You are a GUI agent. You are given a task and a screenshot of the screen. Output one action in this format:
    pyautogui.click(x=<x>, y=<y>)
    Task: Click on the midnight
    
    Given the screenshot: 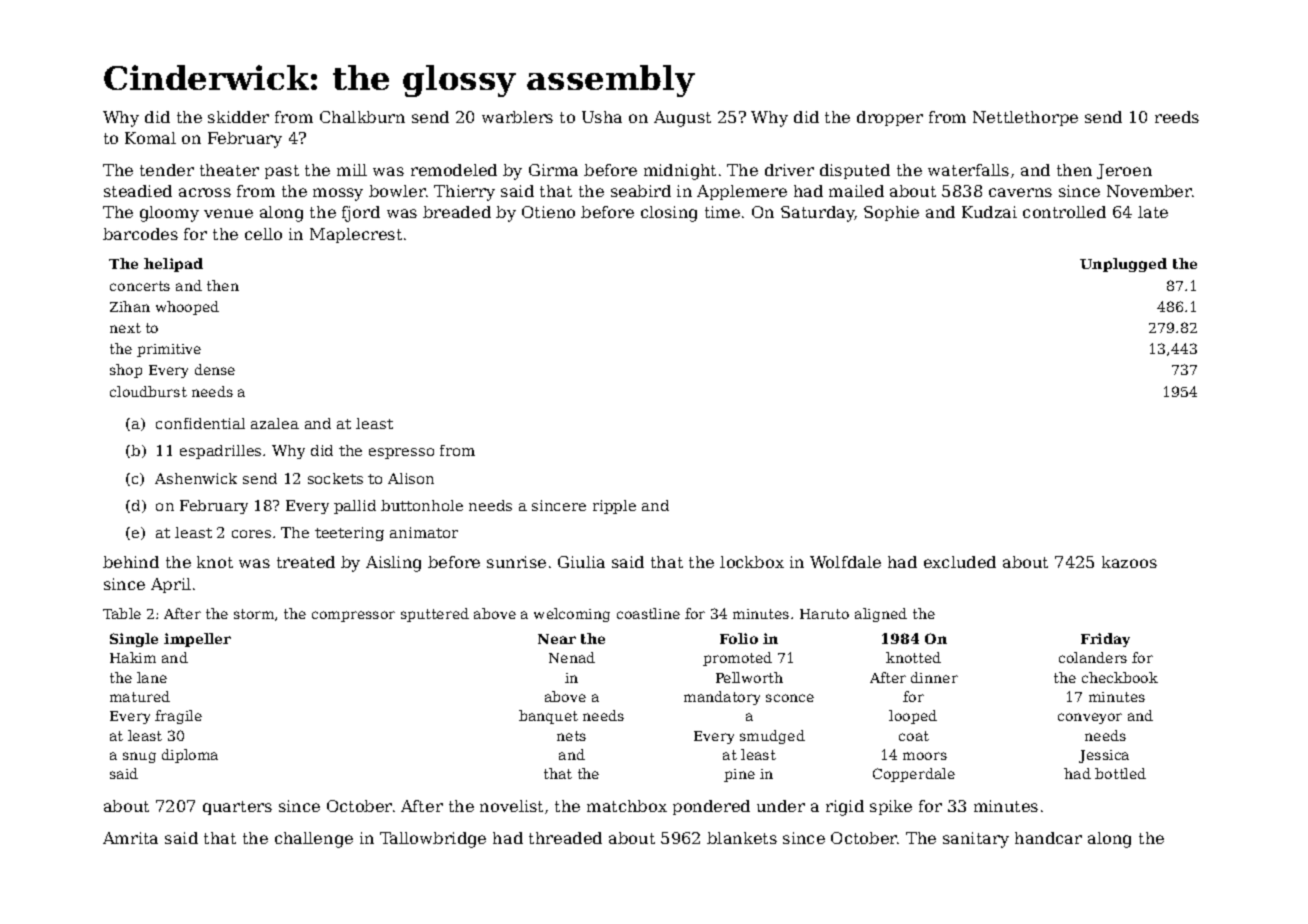 What is the action you would take?
    pyautogui.click(x=680, y=172)
